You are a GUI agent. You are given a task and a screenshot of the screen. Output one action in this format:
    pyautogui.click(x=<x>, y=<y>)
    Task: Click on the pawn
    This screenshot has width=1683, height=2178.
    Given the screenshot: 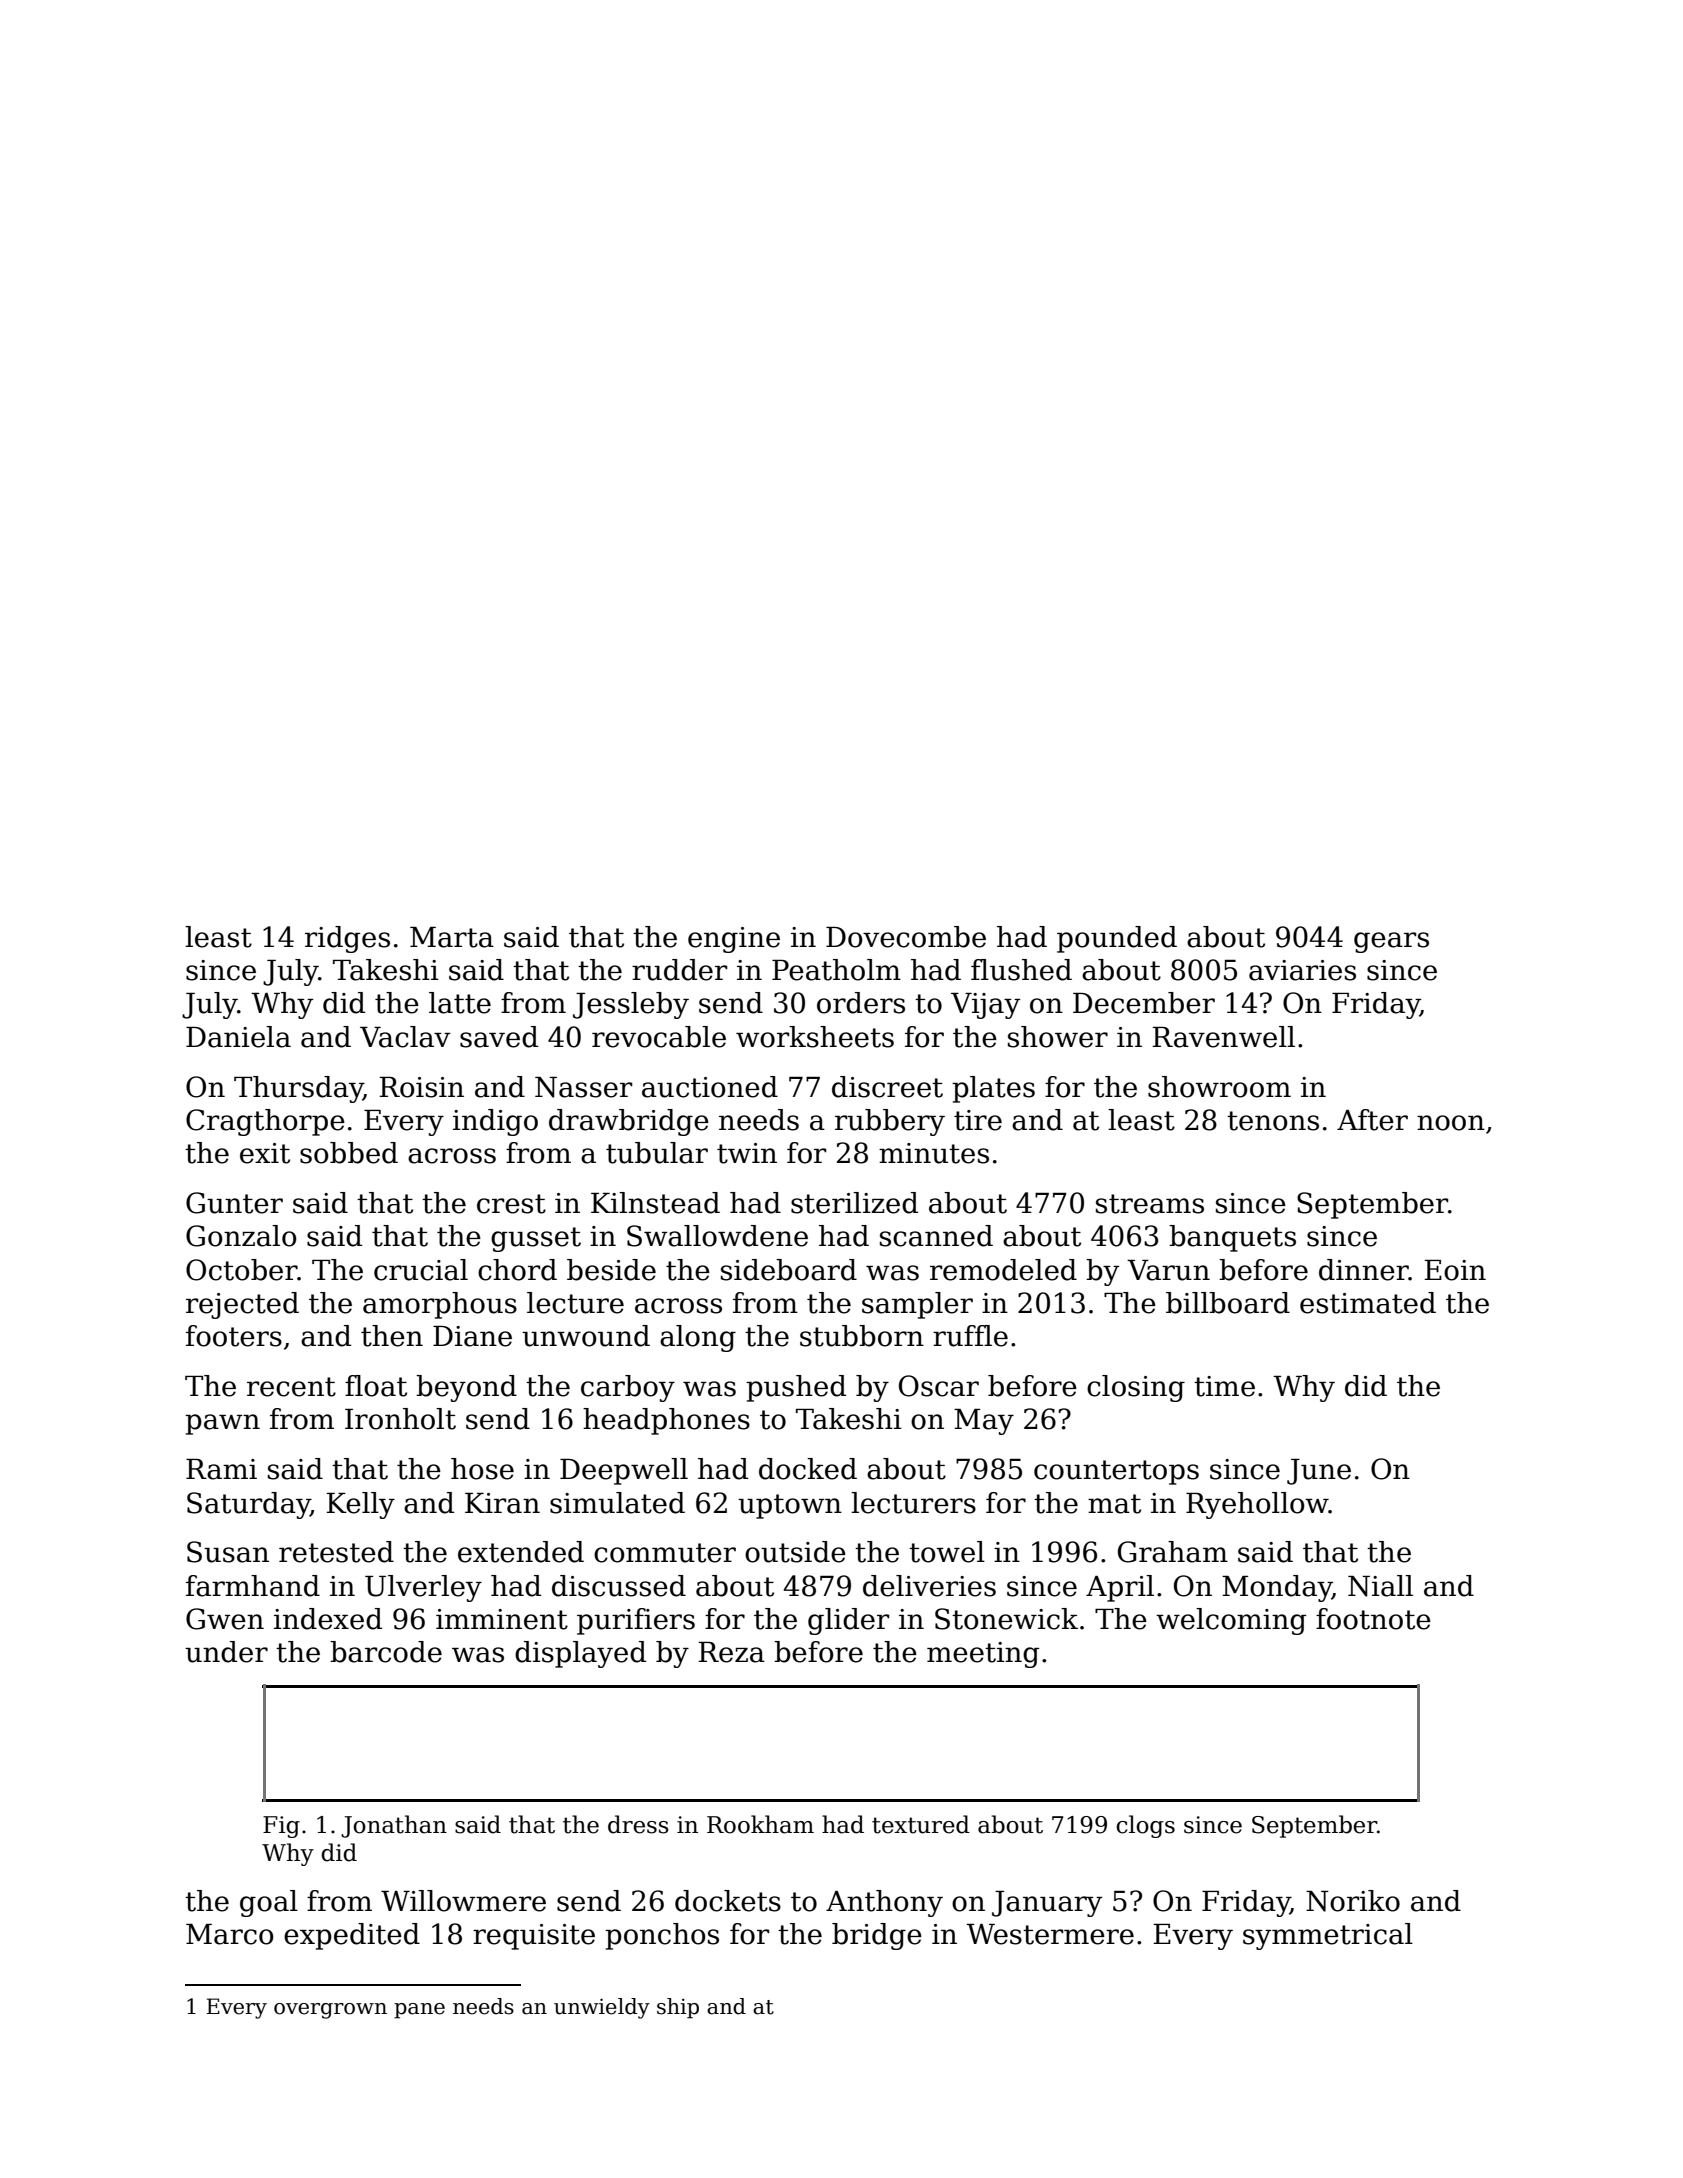 What is the action you would take?
    pyautogui.click(x=222, y=1424)
